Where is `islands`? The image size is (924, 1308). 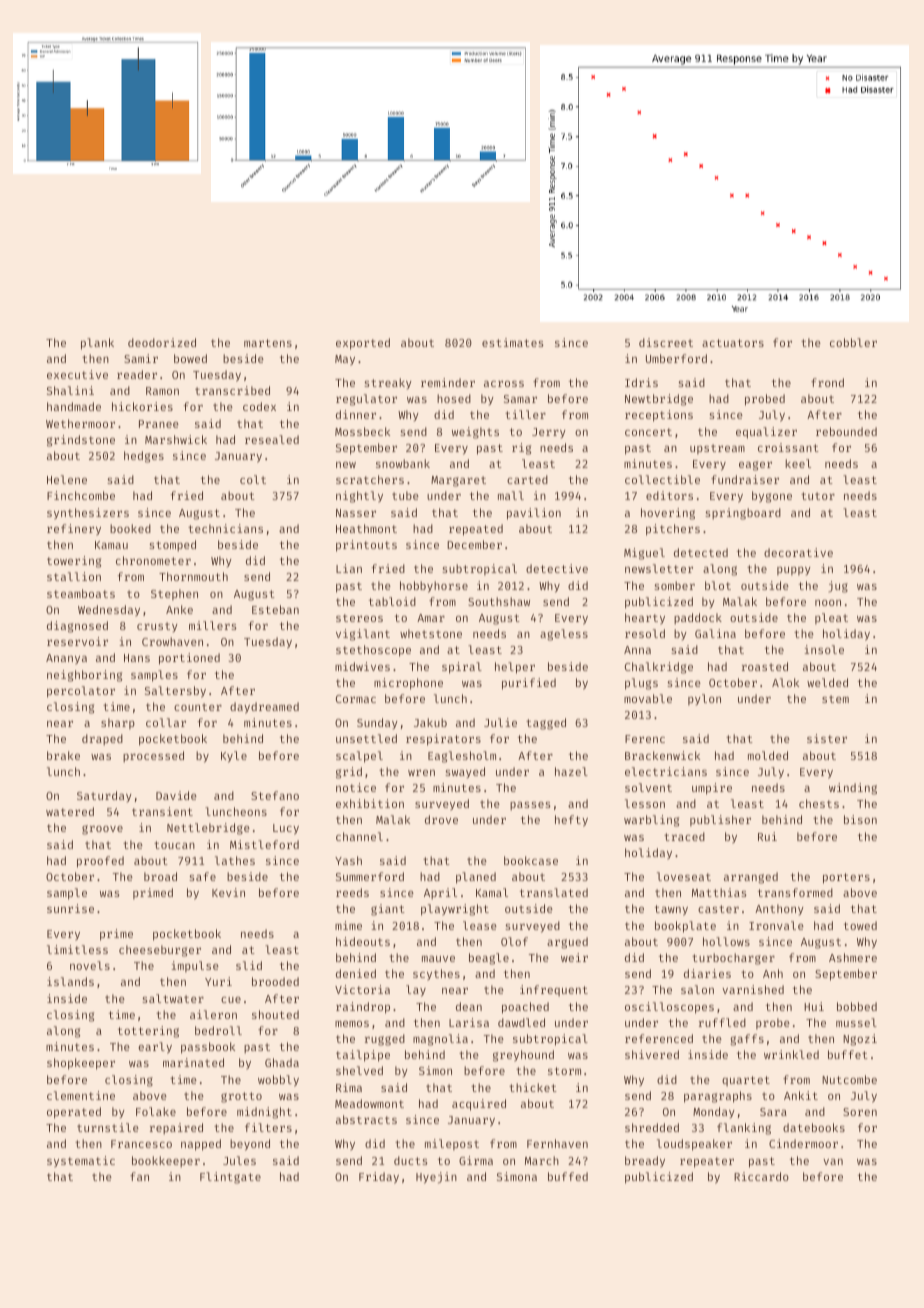 islands is located at coordinates (70, 981).
